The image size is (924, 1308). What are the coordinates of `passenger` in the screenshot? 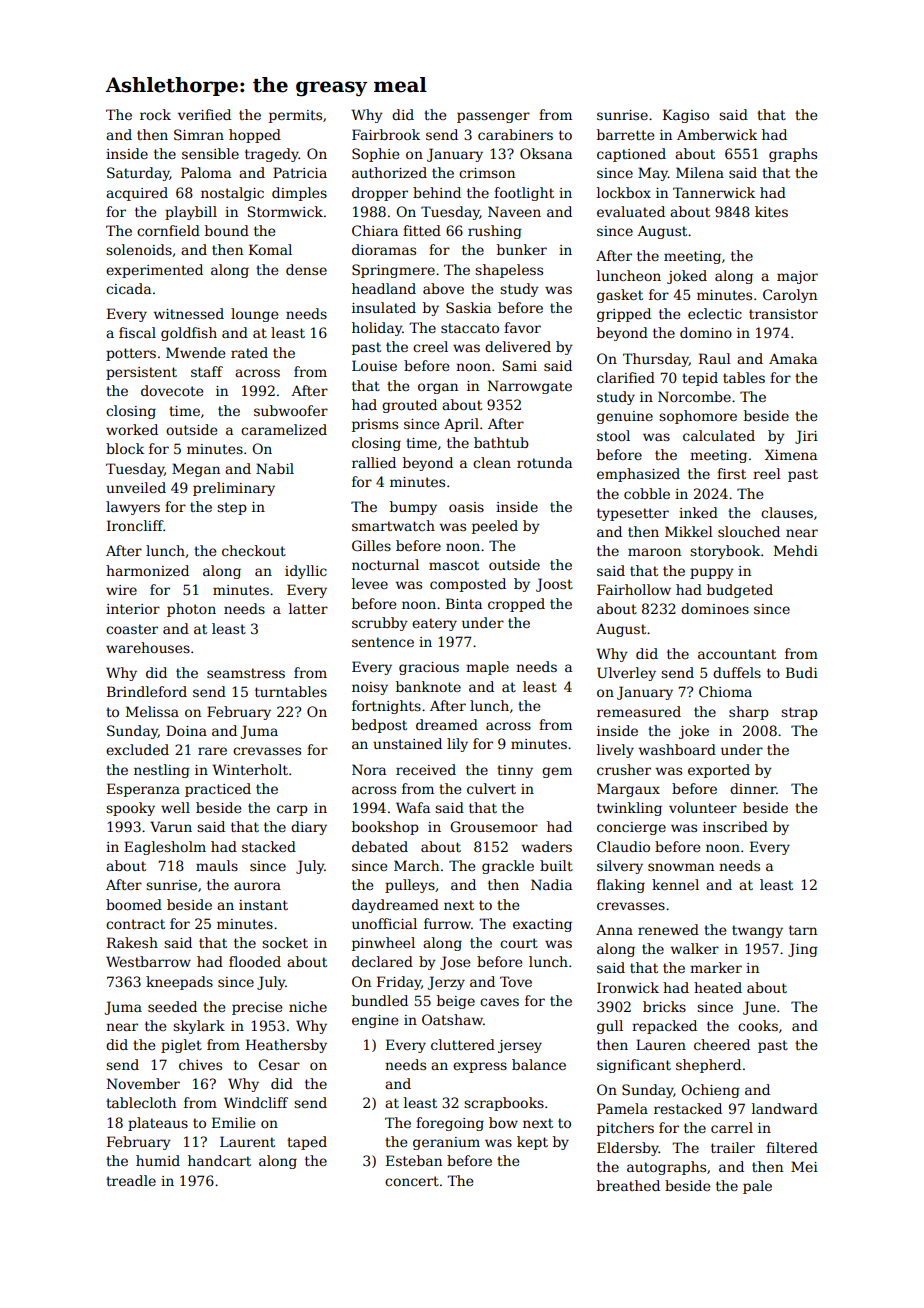 It's located at (493, 117).
